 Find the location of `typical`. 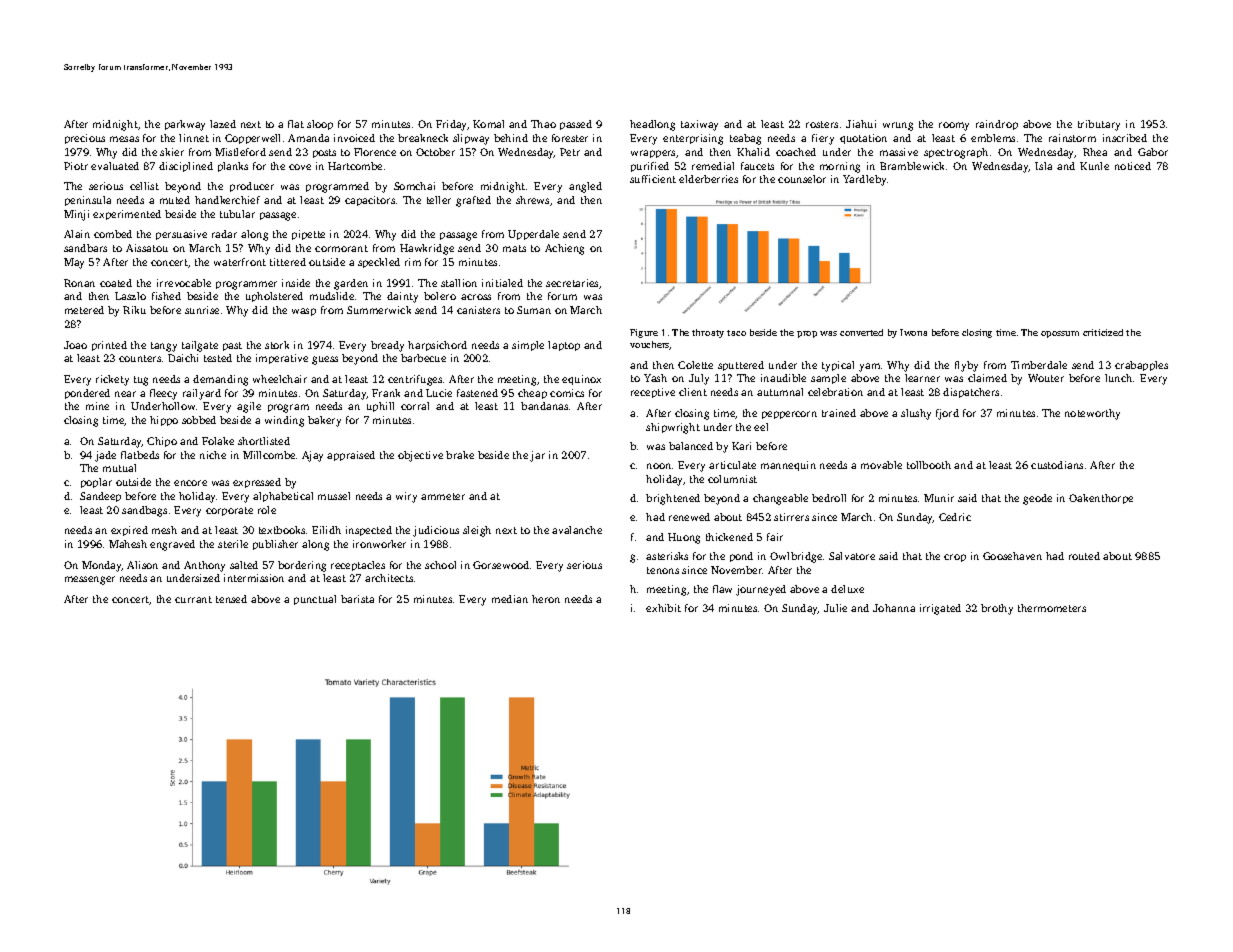

typical is located at coordinates (838, 366).
